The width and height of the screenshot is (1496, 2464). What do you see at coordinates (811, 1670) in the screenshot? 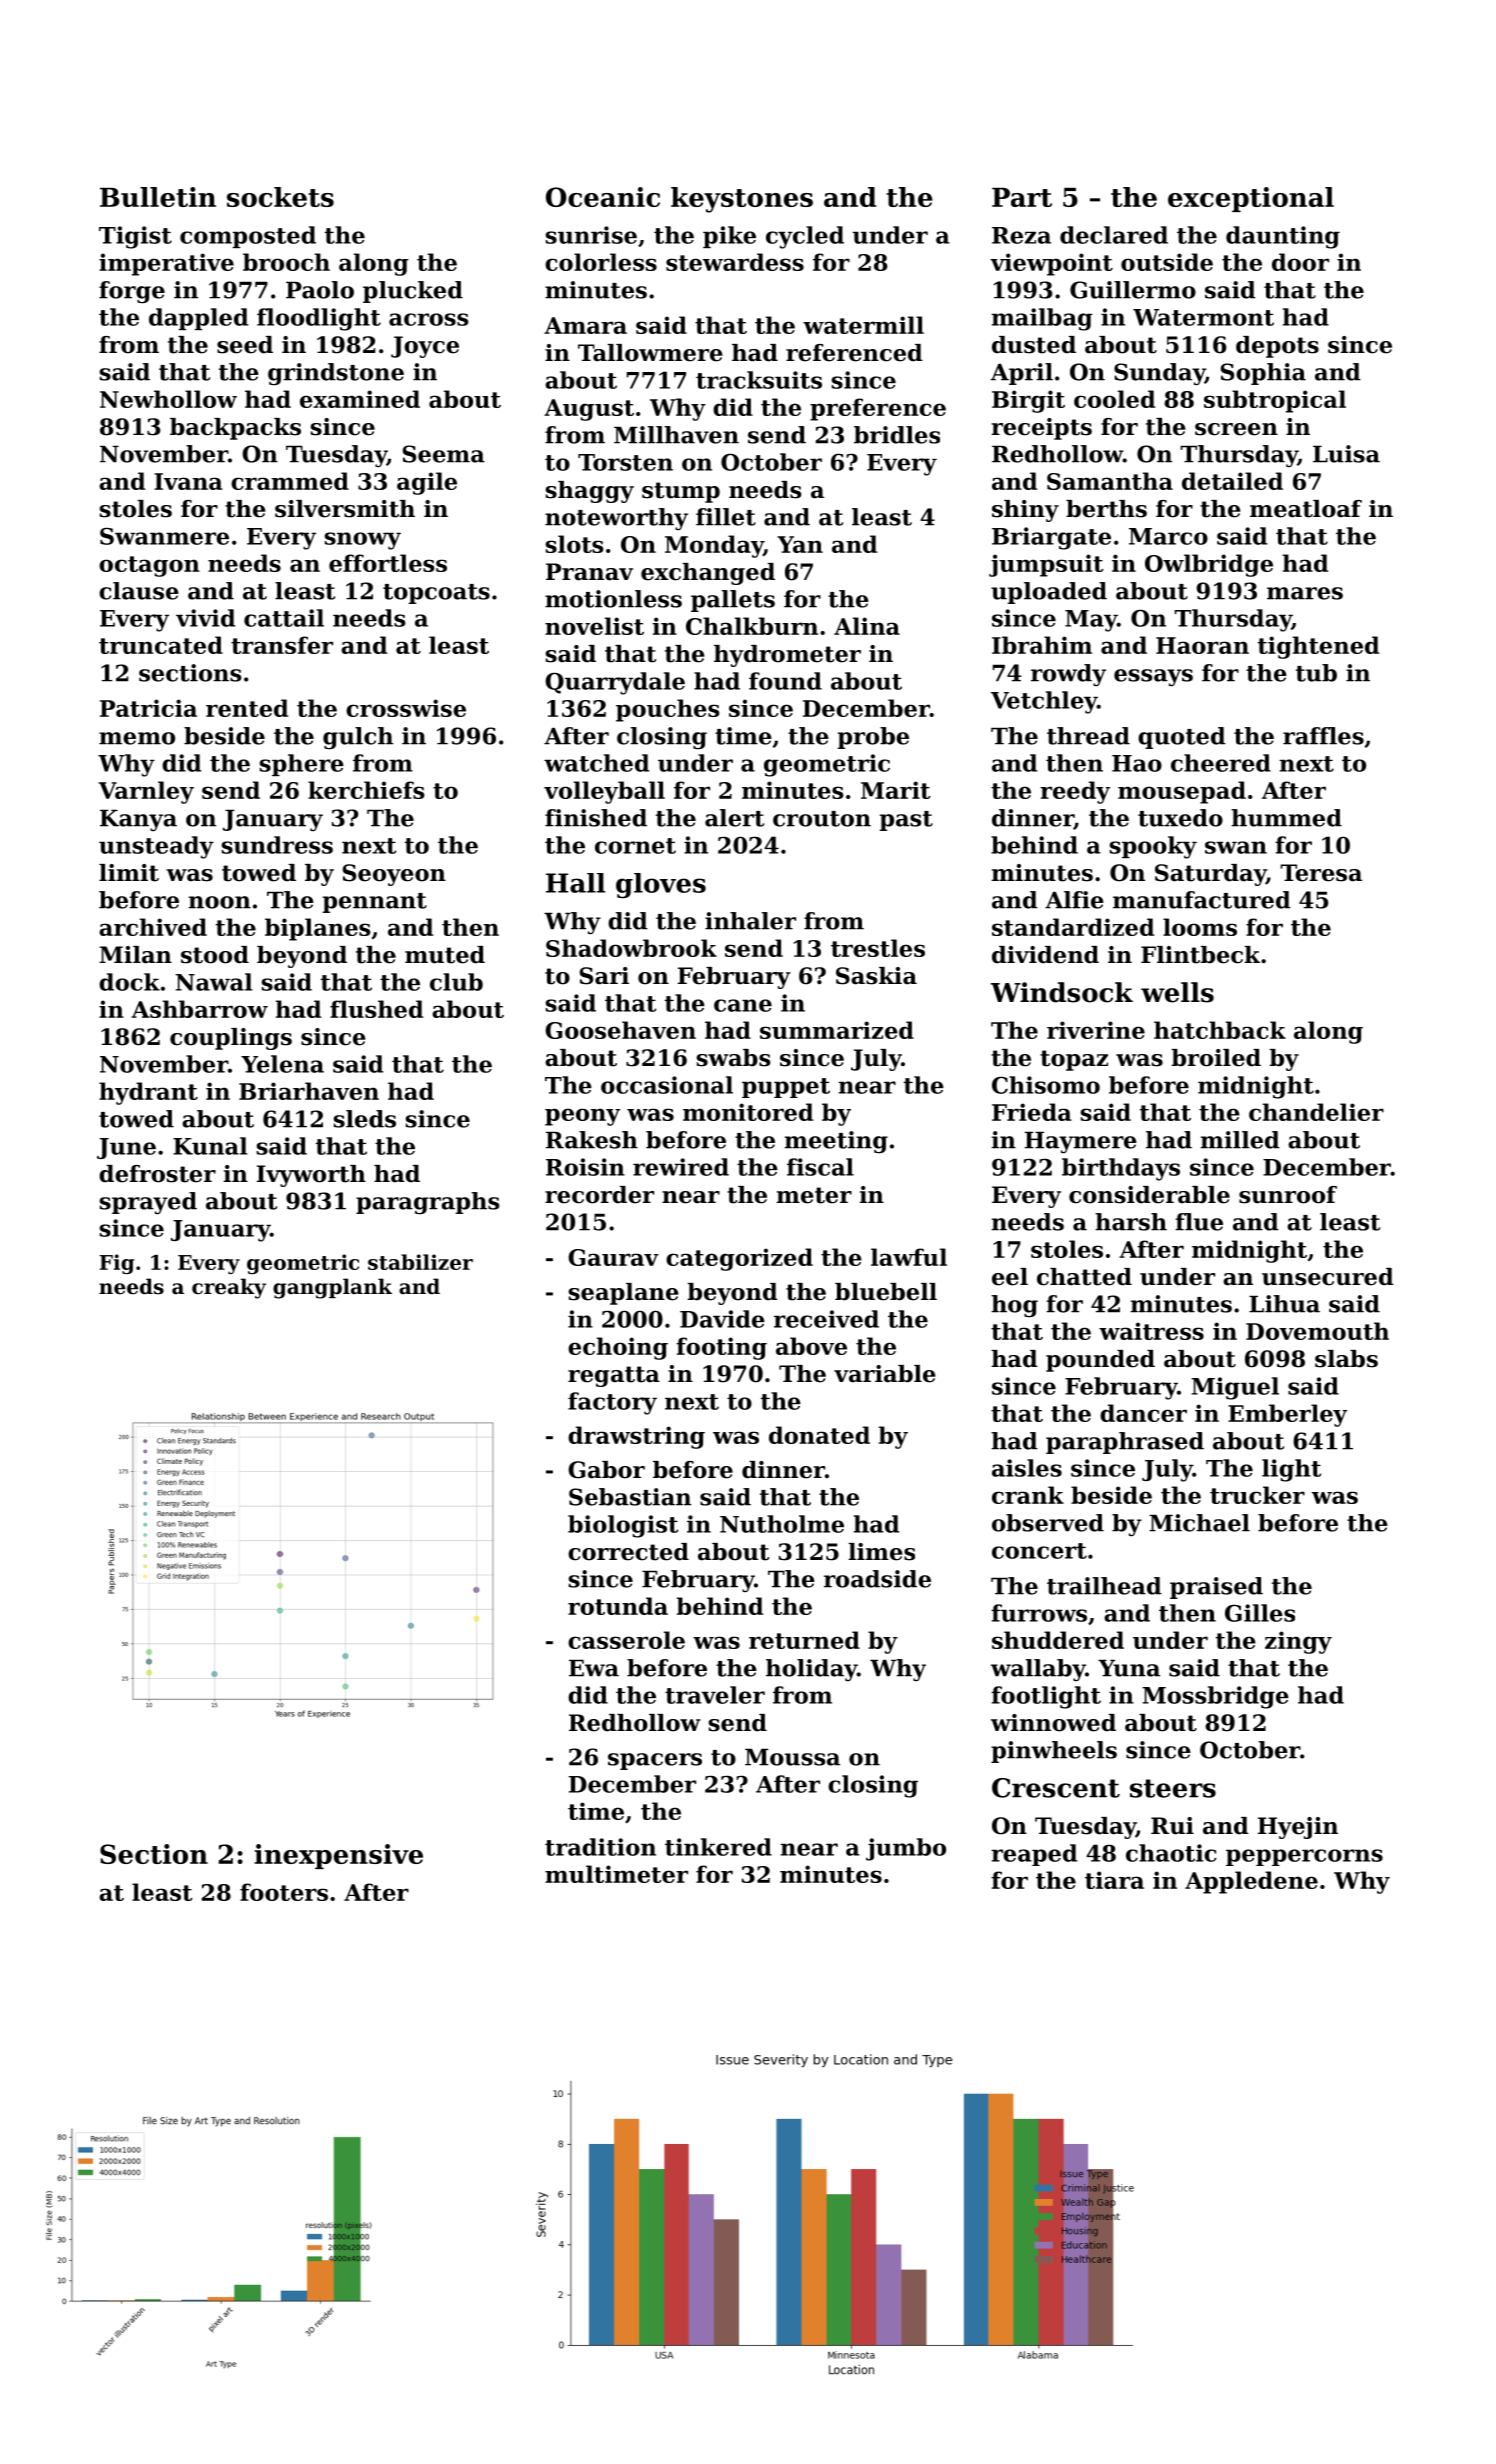
I see `holiday` at bounding box center [811, 1670].
